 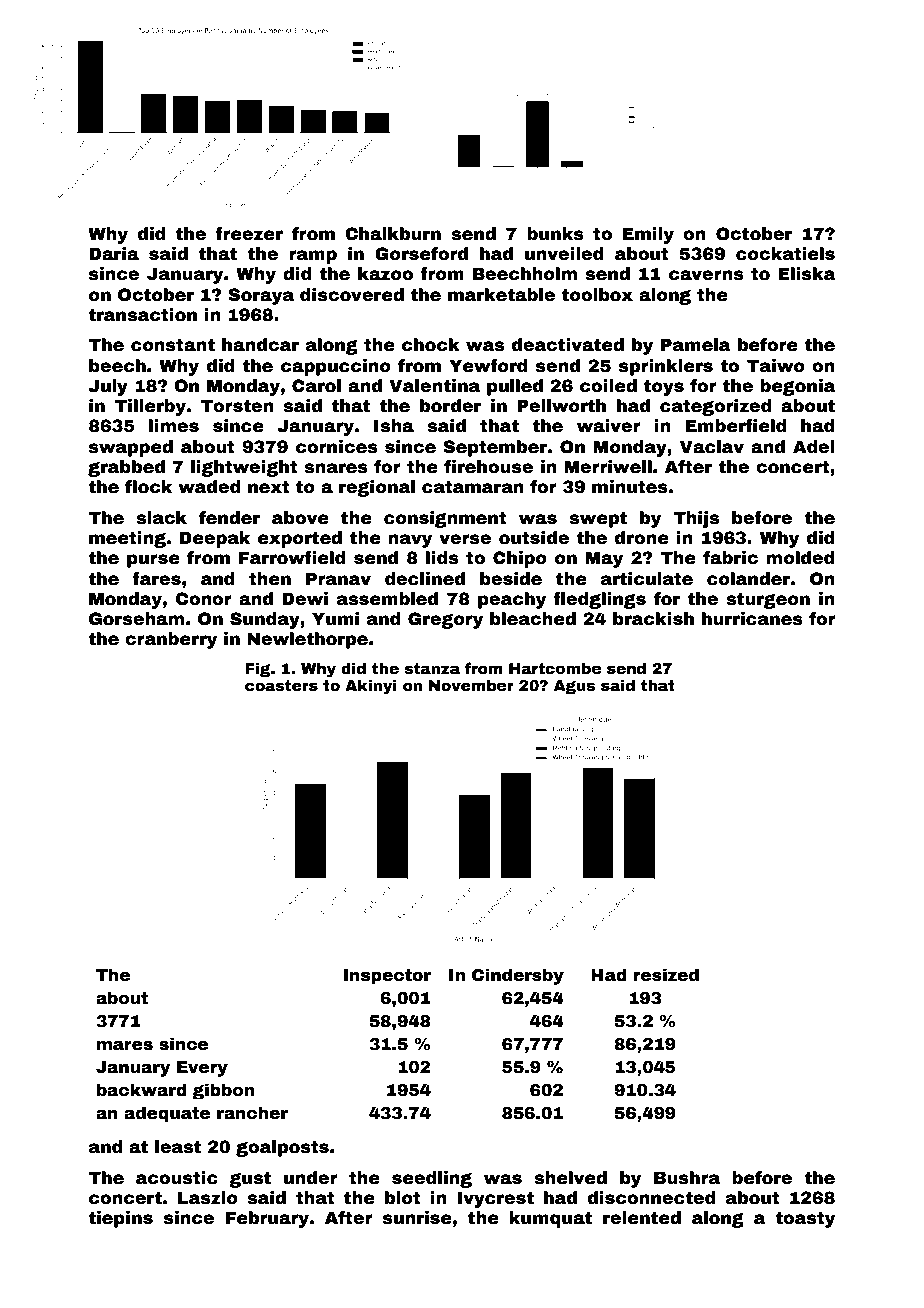 What do you see at coordinates (642, 1218) in the document?
I see `relented` at bounding box center [642, 1218].
